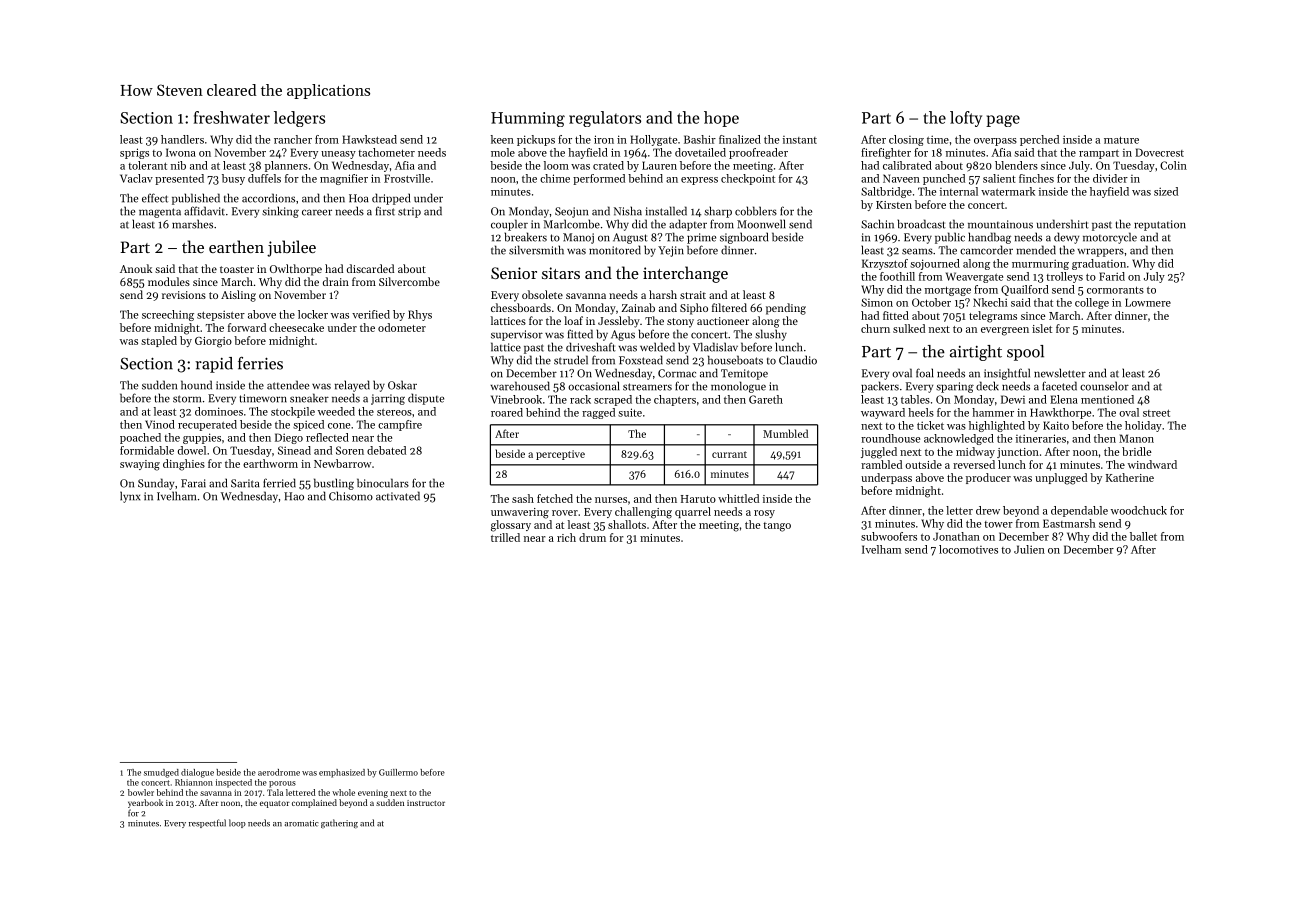  Describe the element at coordinates (1029, 549) in the page. I see `Julien` at that location.
